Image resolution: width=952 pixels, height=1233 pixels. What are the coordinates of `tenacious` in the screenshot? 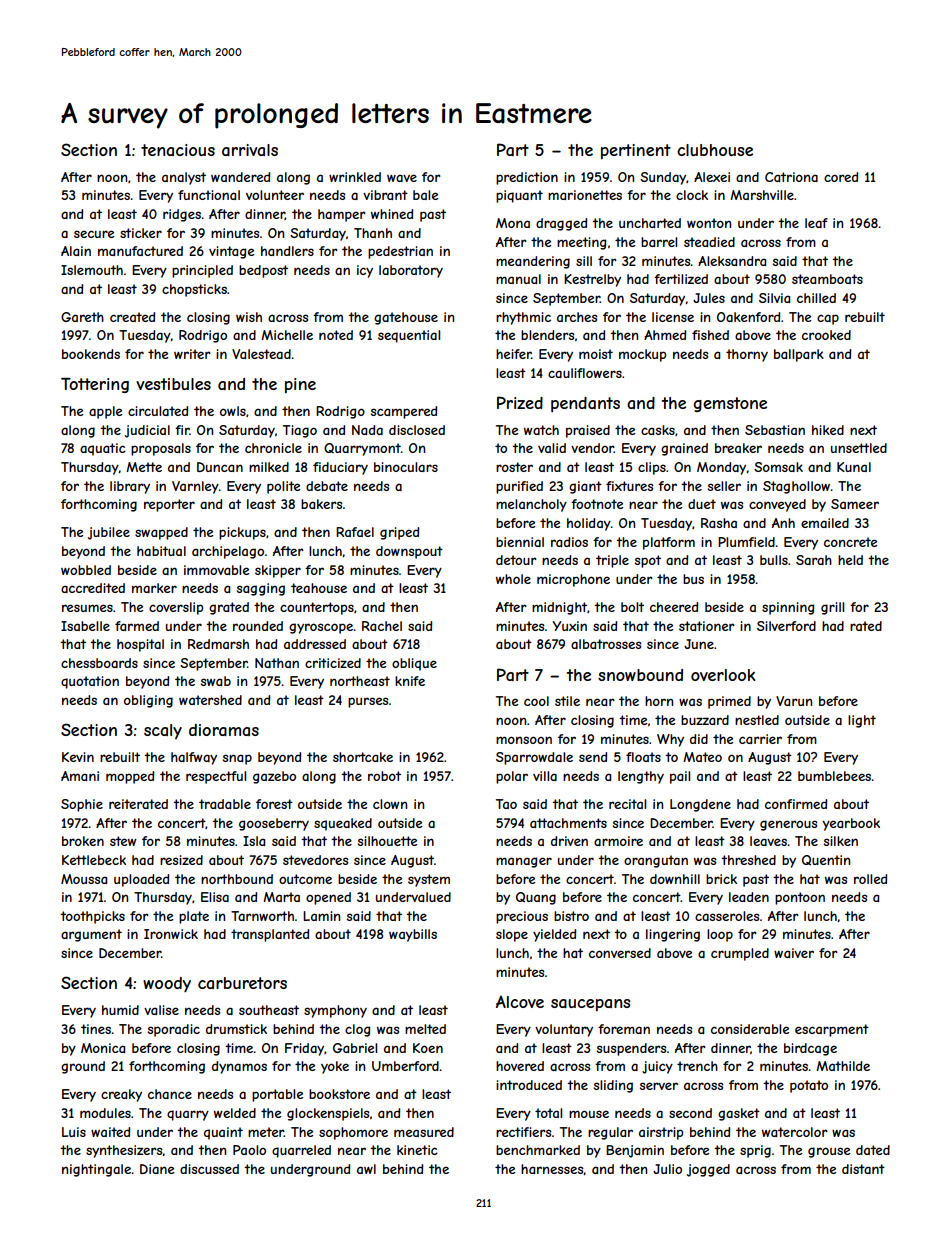 It's located at (178, 150).
